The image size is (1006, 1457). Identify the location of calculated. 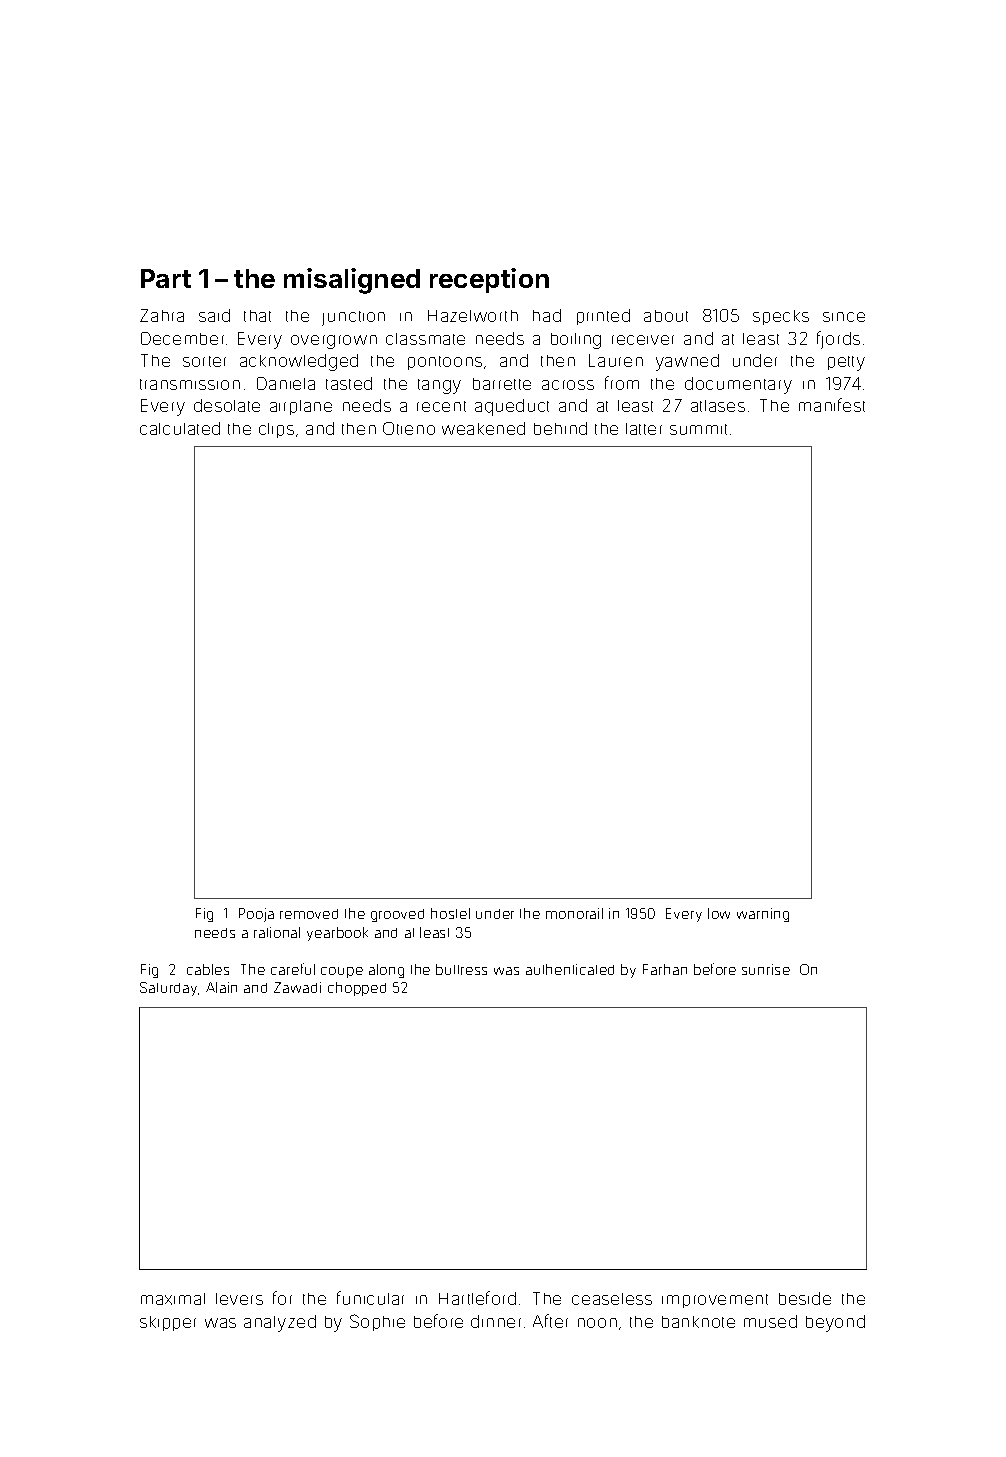
(180, 428).
